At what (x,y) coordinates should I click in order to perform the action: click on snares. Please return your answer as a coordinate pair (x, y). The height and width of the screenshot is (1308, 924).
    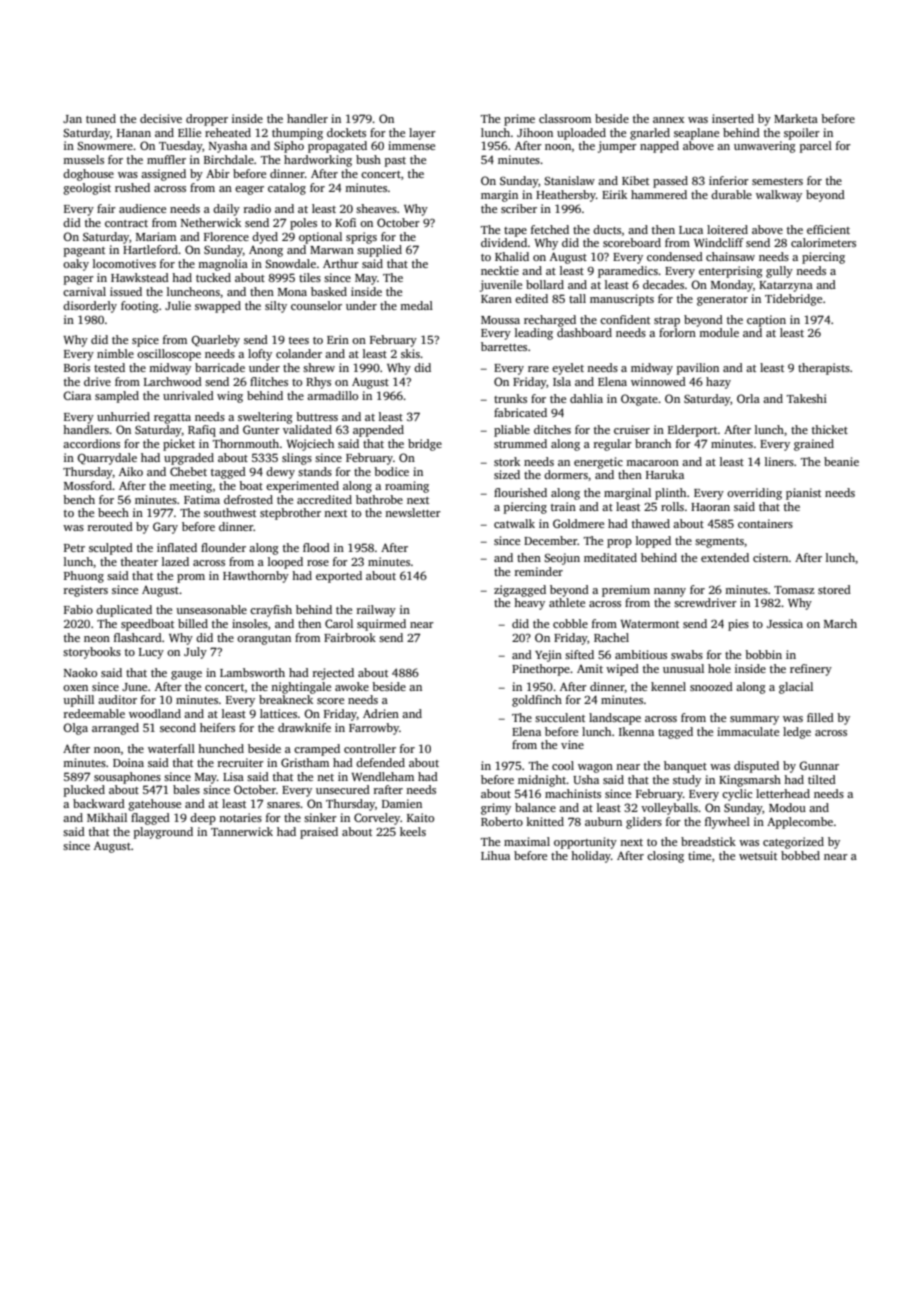
    Looking at the image, I should click on (283, 805).
